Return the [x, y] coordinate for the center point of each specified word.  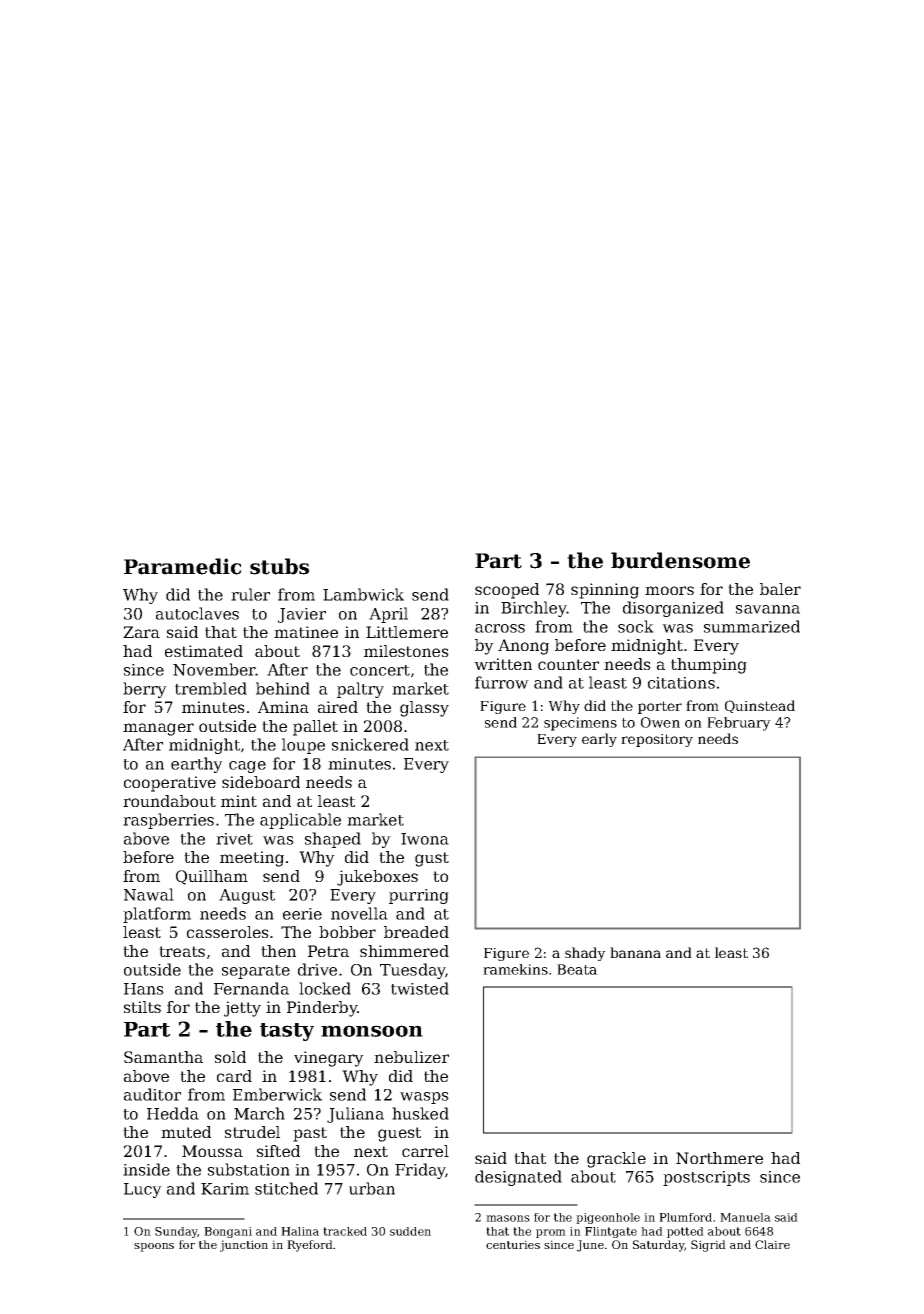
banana [635, 952]
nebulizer [411, 1057]
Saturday [658, 1246]
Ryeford [310, 1246]
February [739, 724]
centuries [513, 1244]
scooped [507, 591]
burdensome [680, 560]
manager [158, 729]
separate [256, 972]
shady [585, 954]
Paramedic [183, 566]
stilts [142, 1007]
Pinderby [322, 1009]
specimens [580, 724]
